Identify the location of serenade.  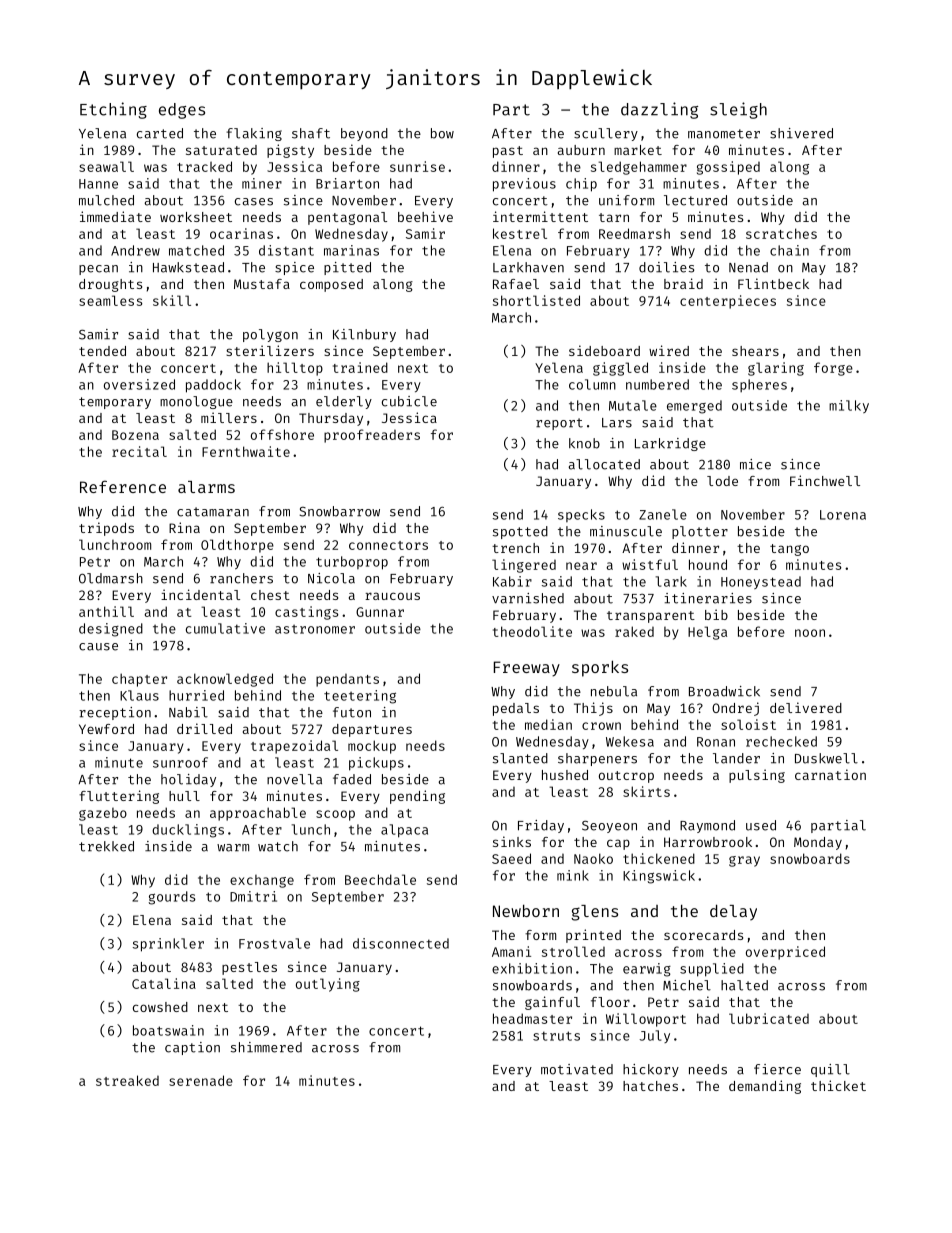
(201, 1080).
